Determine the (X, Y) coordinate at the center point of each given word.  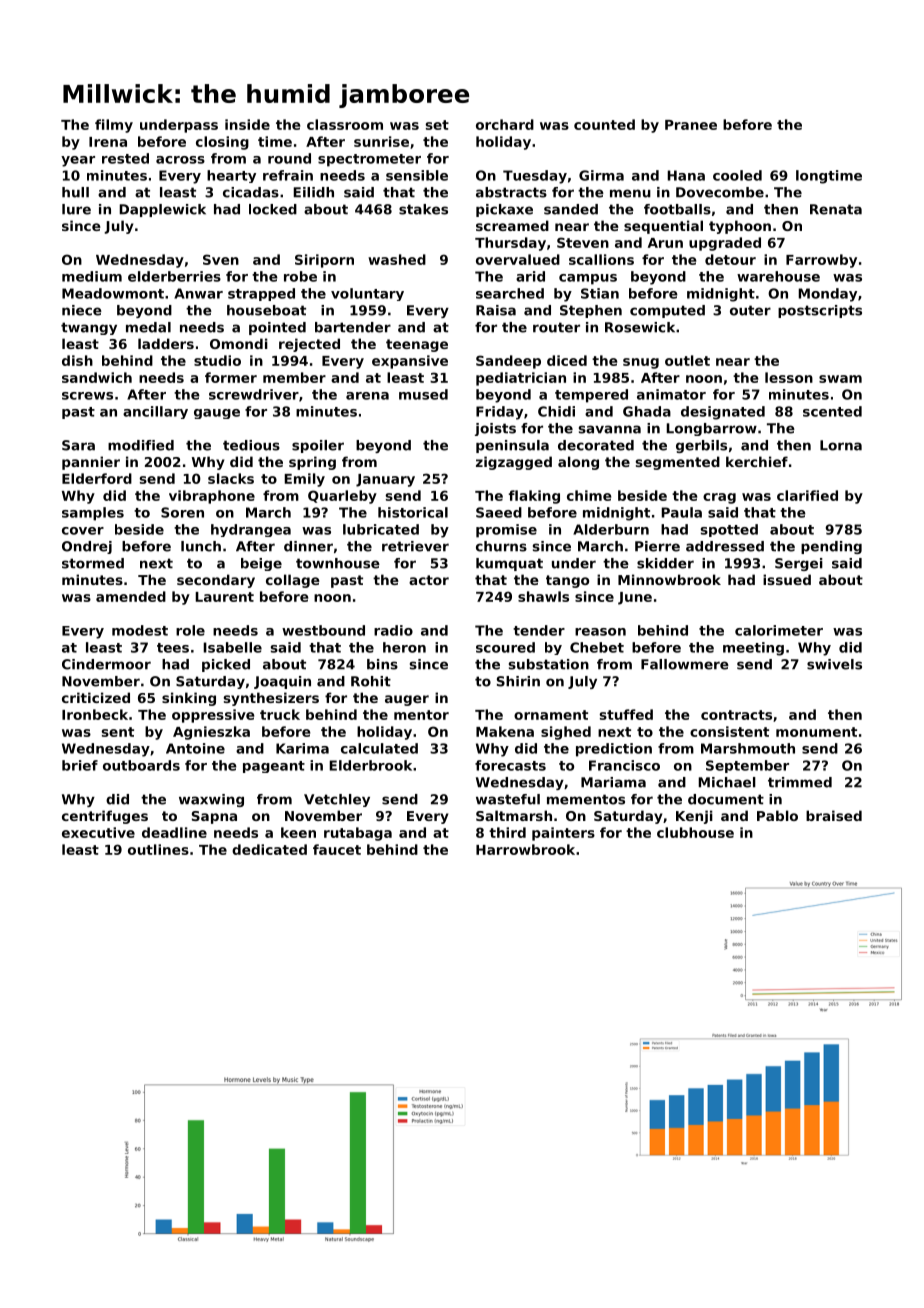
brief (80, 765)
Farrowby (821, 261)
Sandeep (508, 362)
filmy (114, 126)
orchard (505, 124)
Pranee (691, 125)
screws (87, 396)
